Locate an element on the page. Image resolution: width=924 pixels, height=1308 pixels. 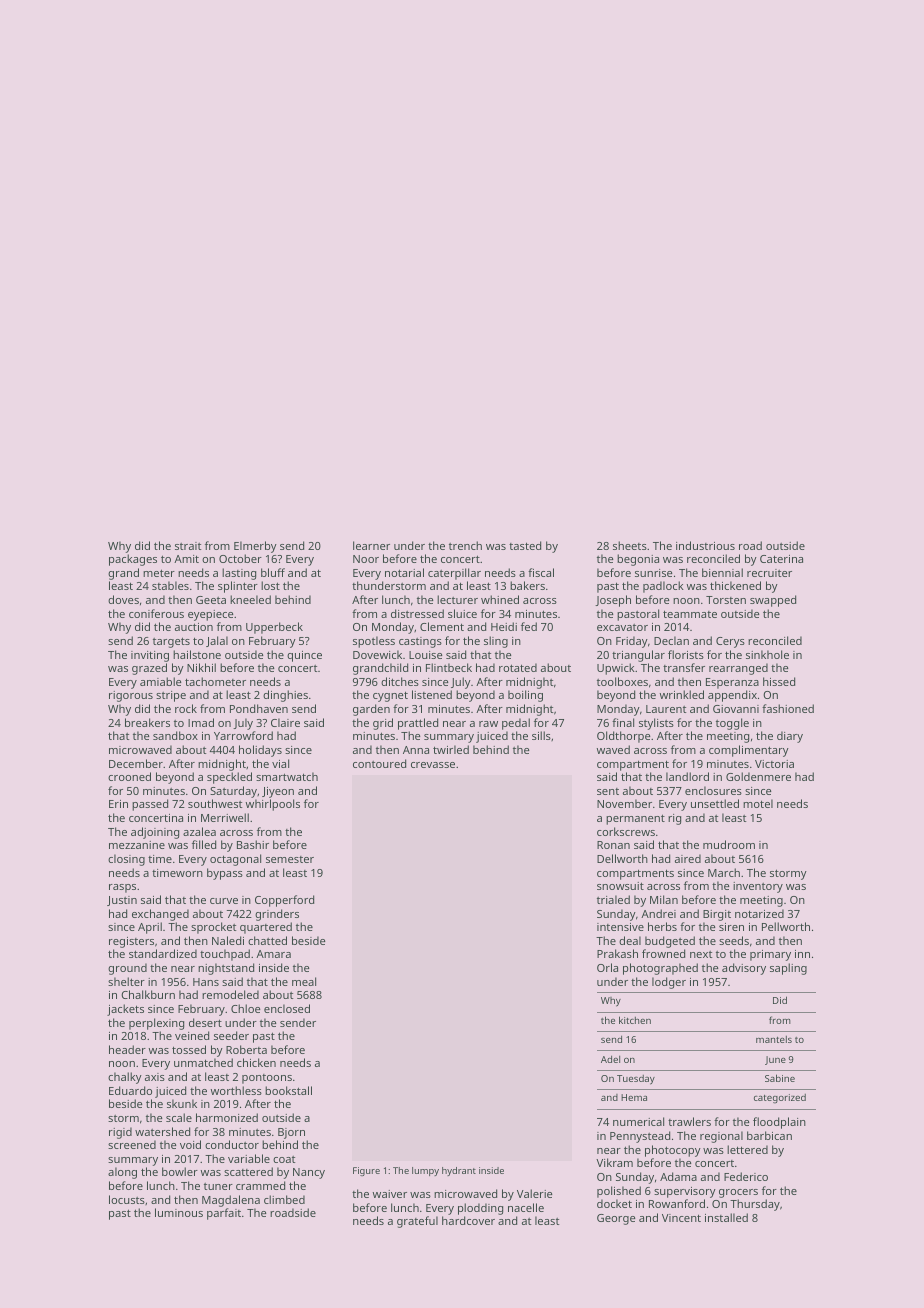
industrious is located at coordinates (705, 545).
